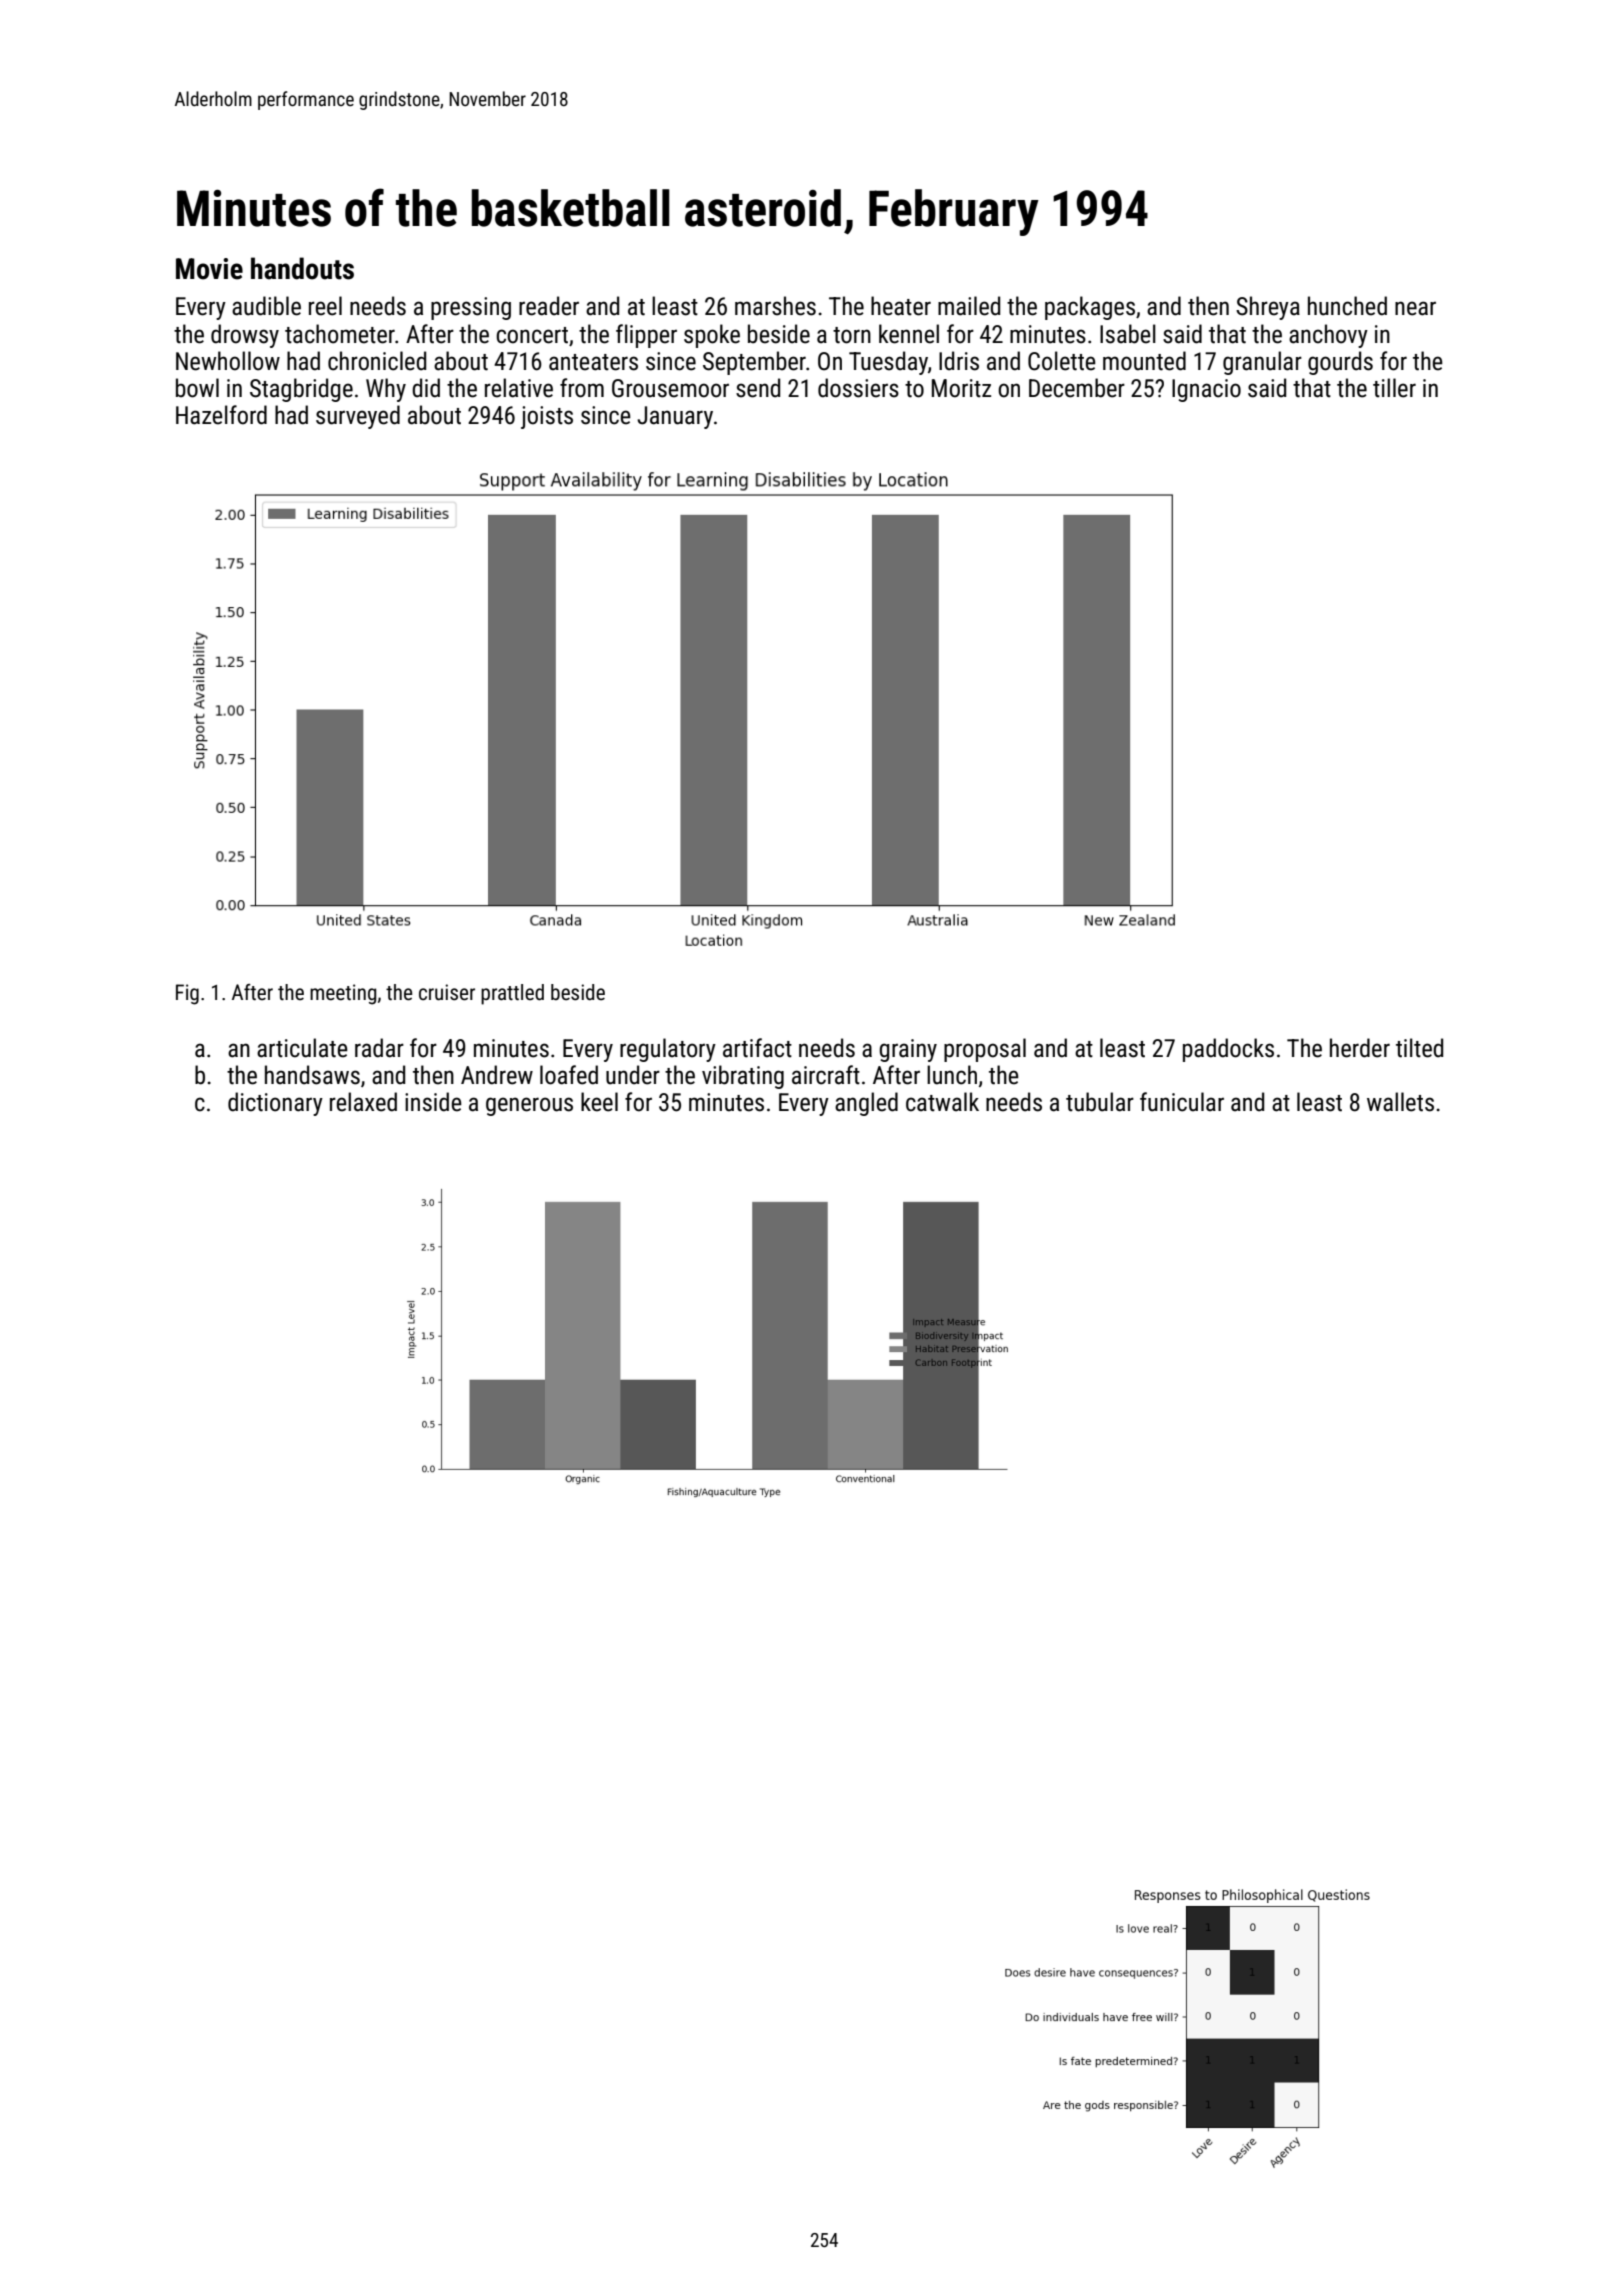 The width and height of the screenshot is (1620, 2292). What do you see at coordinates (512, 994) in the screenshot?
I see `prattled` at bounding box center [512, 994].
